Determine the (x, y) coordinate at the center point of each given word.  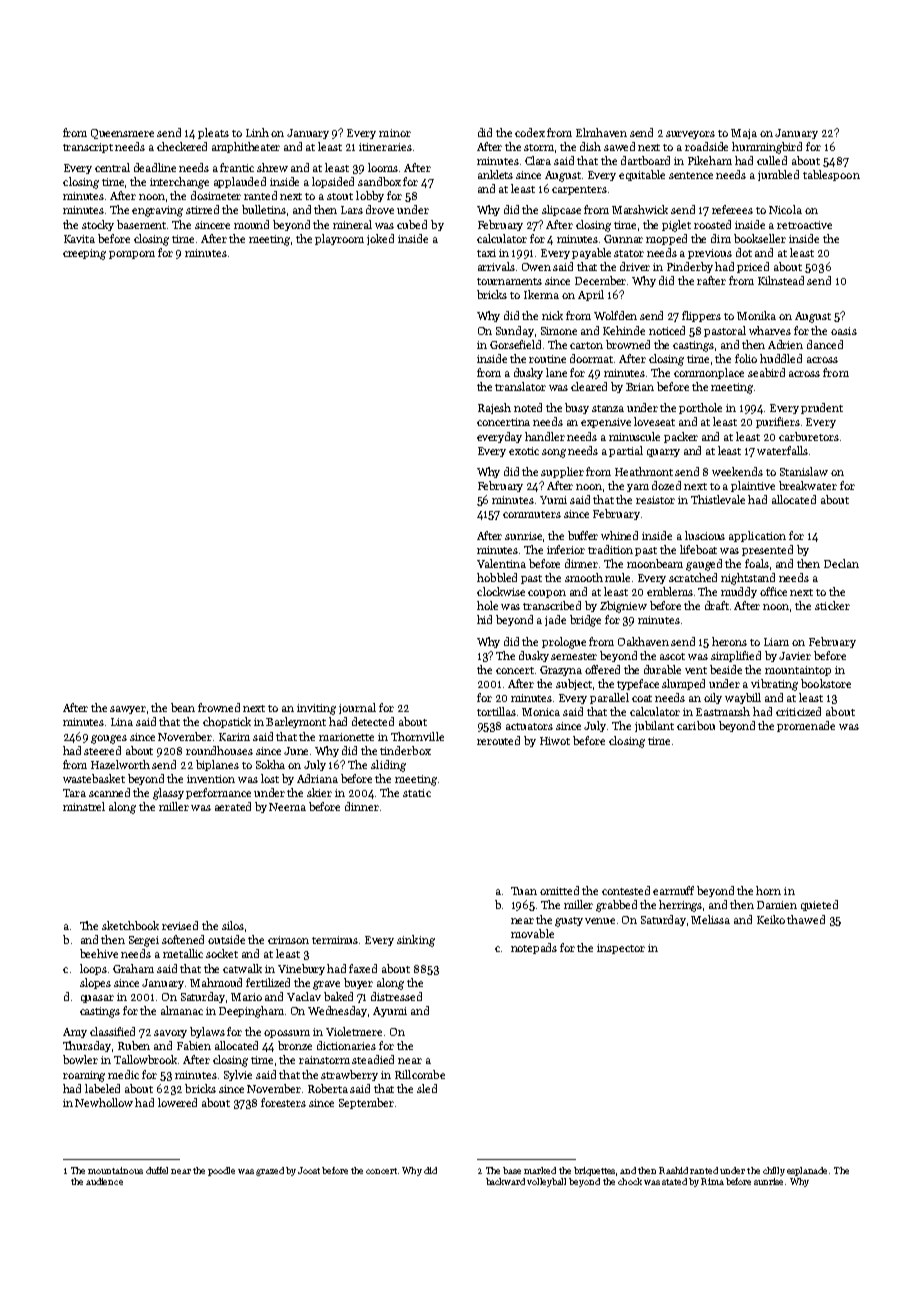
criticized (798, 711)
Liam (776, 642)
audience (104, 1181)
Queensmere (122, 134)
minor (395, 133)
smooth (584, 577)
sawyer (128, 710)
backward (505, 1181)
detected (373, 721)
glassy (168, 794)
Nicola (785, 209)
